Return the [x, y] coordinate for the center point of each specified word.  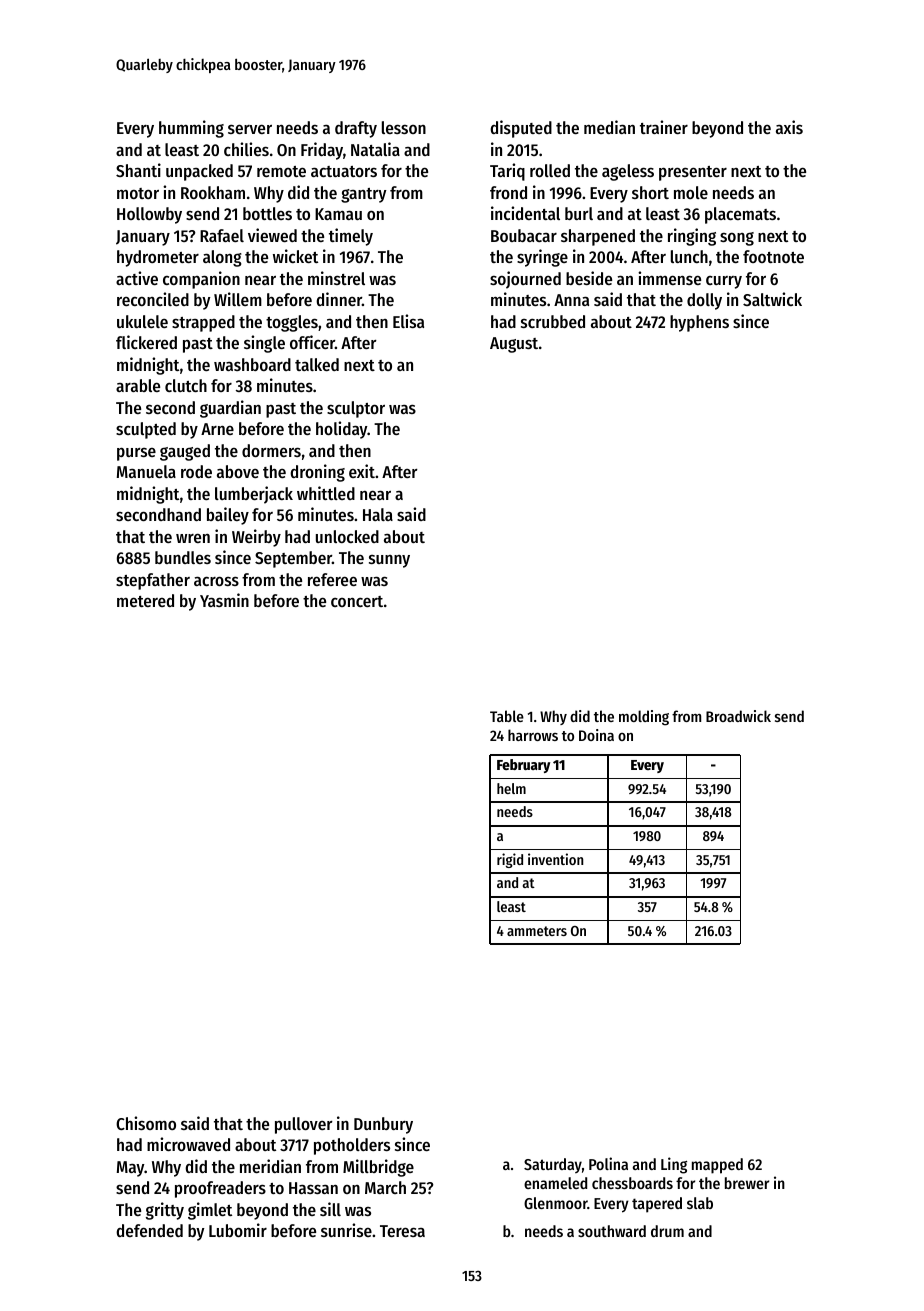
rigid [510, 860]
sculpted [146, 430]
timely [351, 237]
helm [511, 788]
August [514, 345]
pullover [304, 1125]
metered [145, 600]
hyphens [699, 323]
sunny [389, 561]
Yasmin [224, 600]
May [131, 1169]
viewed [272, 235]
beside [589, 278]
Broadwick [738, 716]
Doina [596, 735]
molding [644, 718]
